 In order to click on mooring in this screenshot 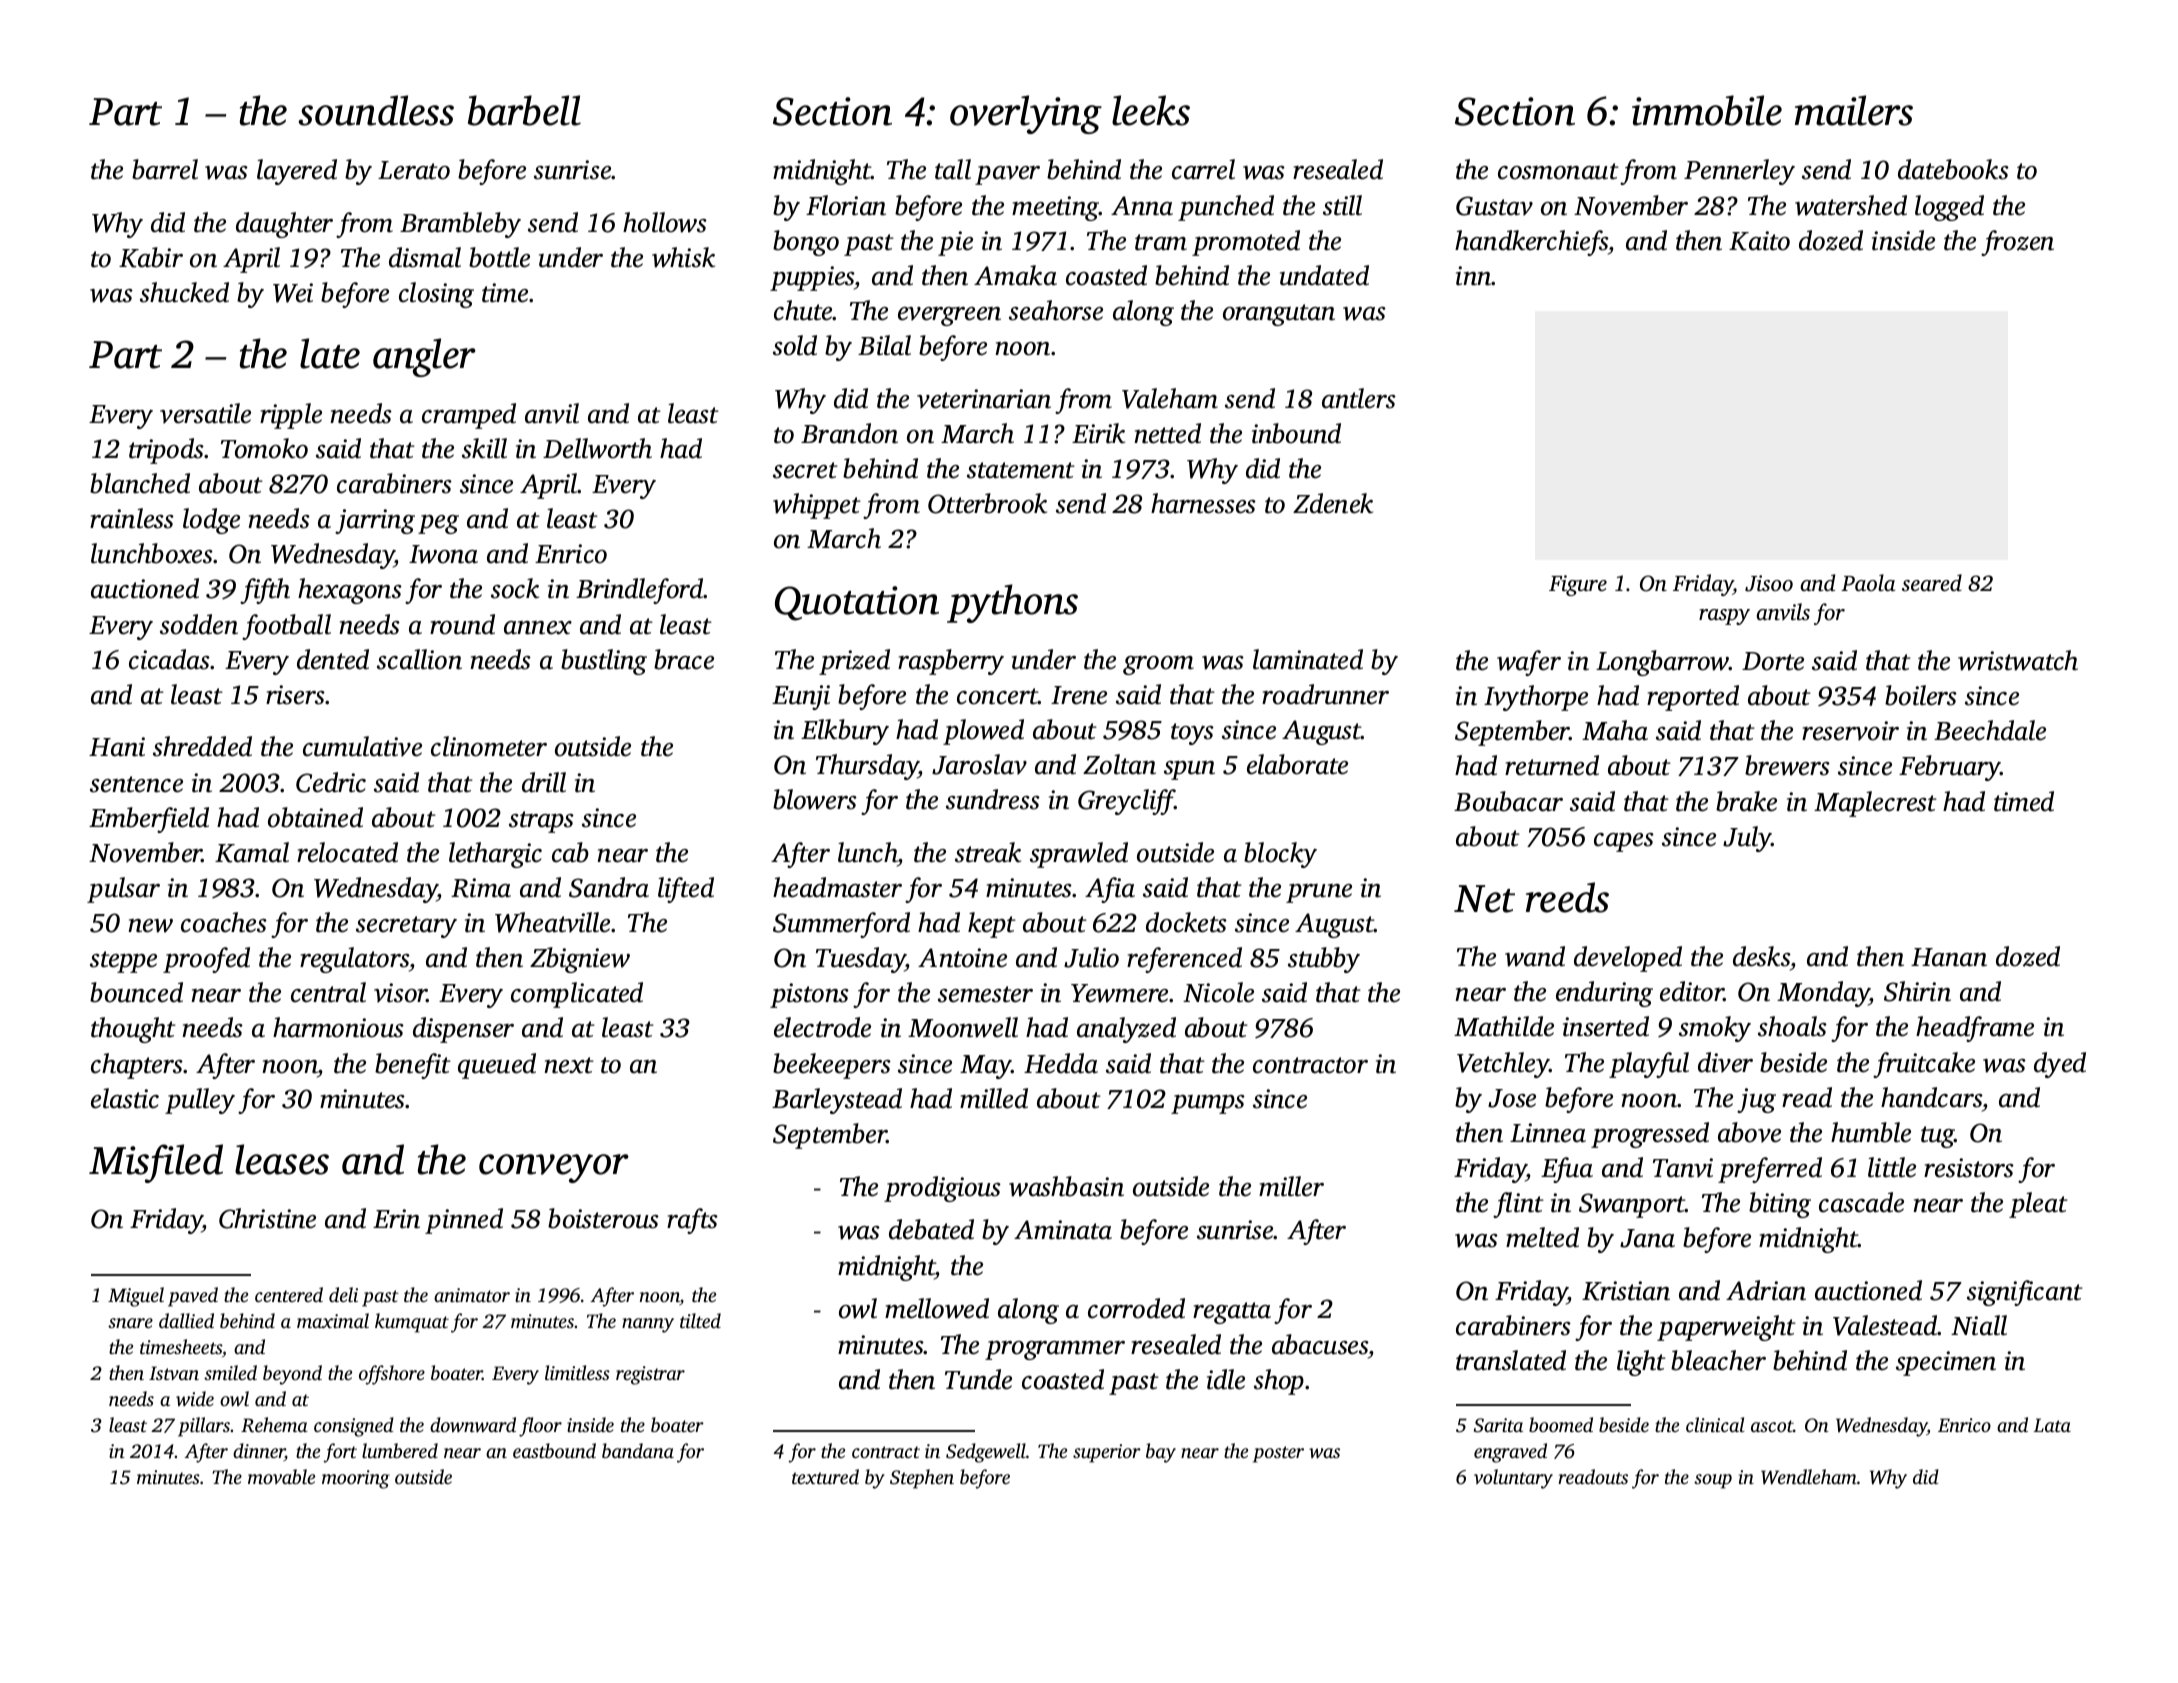, I will do `click(356, 1479)`.
